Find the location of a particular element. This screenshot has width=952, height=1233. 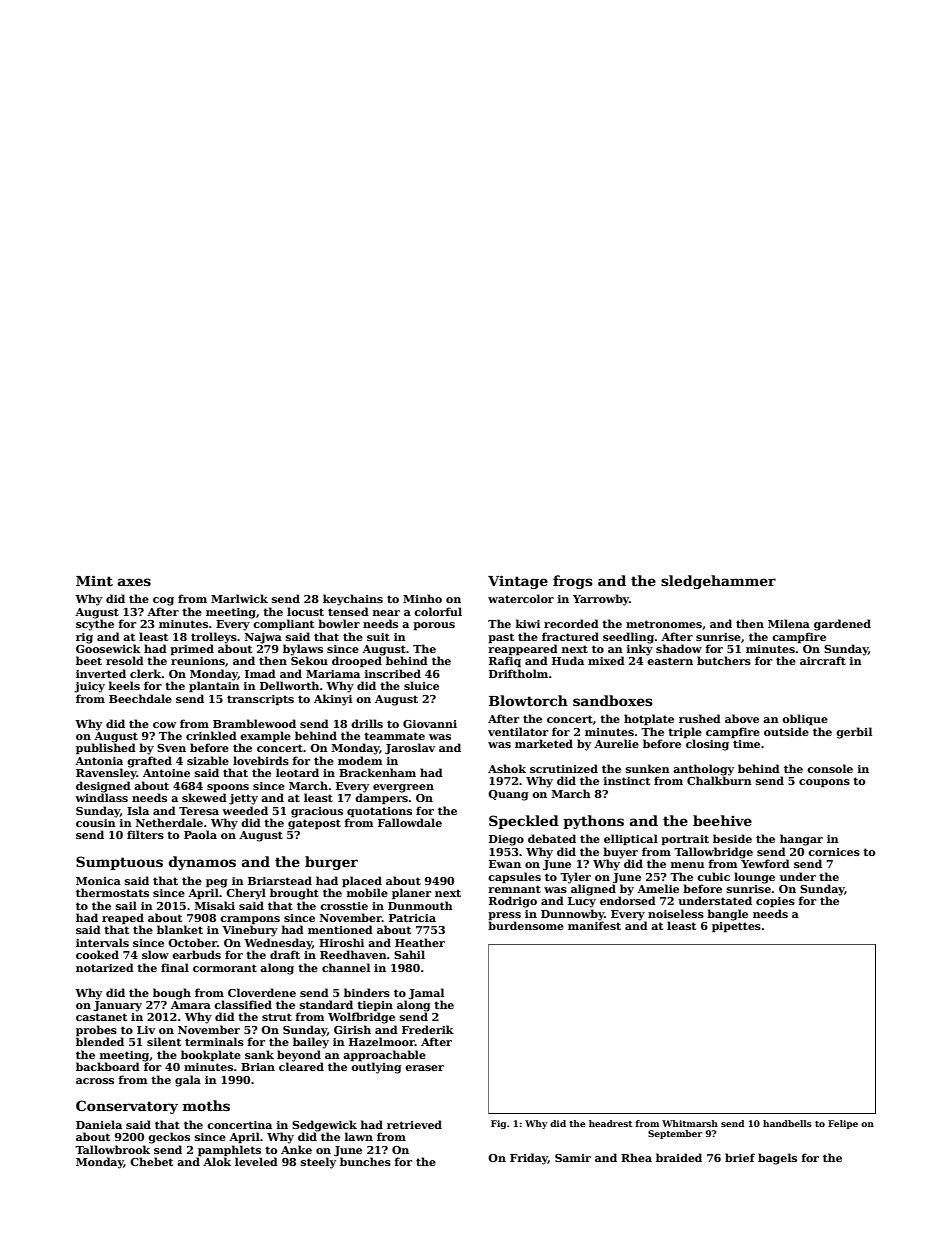

cubic is located at coordinates (713, 876).
